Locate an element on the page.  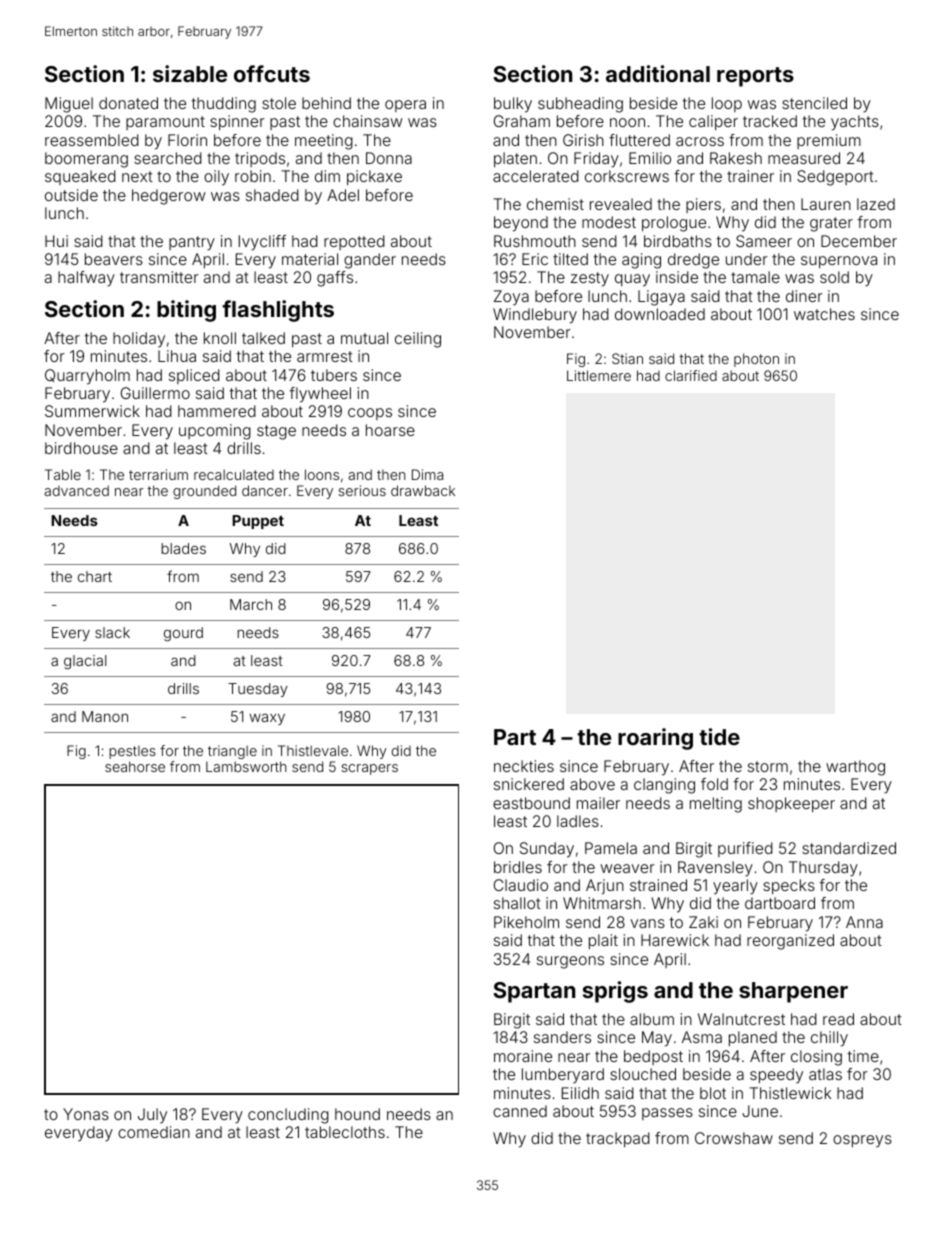
Pikeholm is located at coordinates (526, 922).
